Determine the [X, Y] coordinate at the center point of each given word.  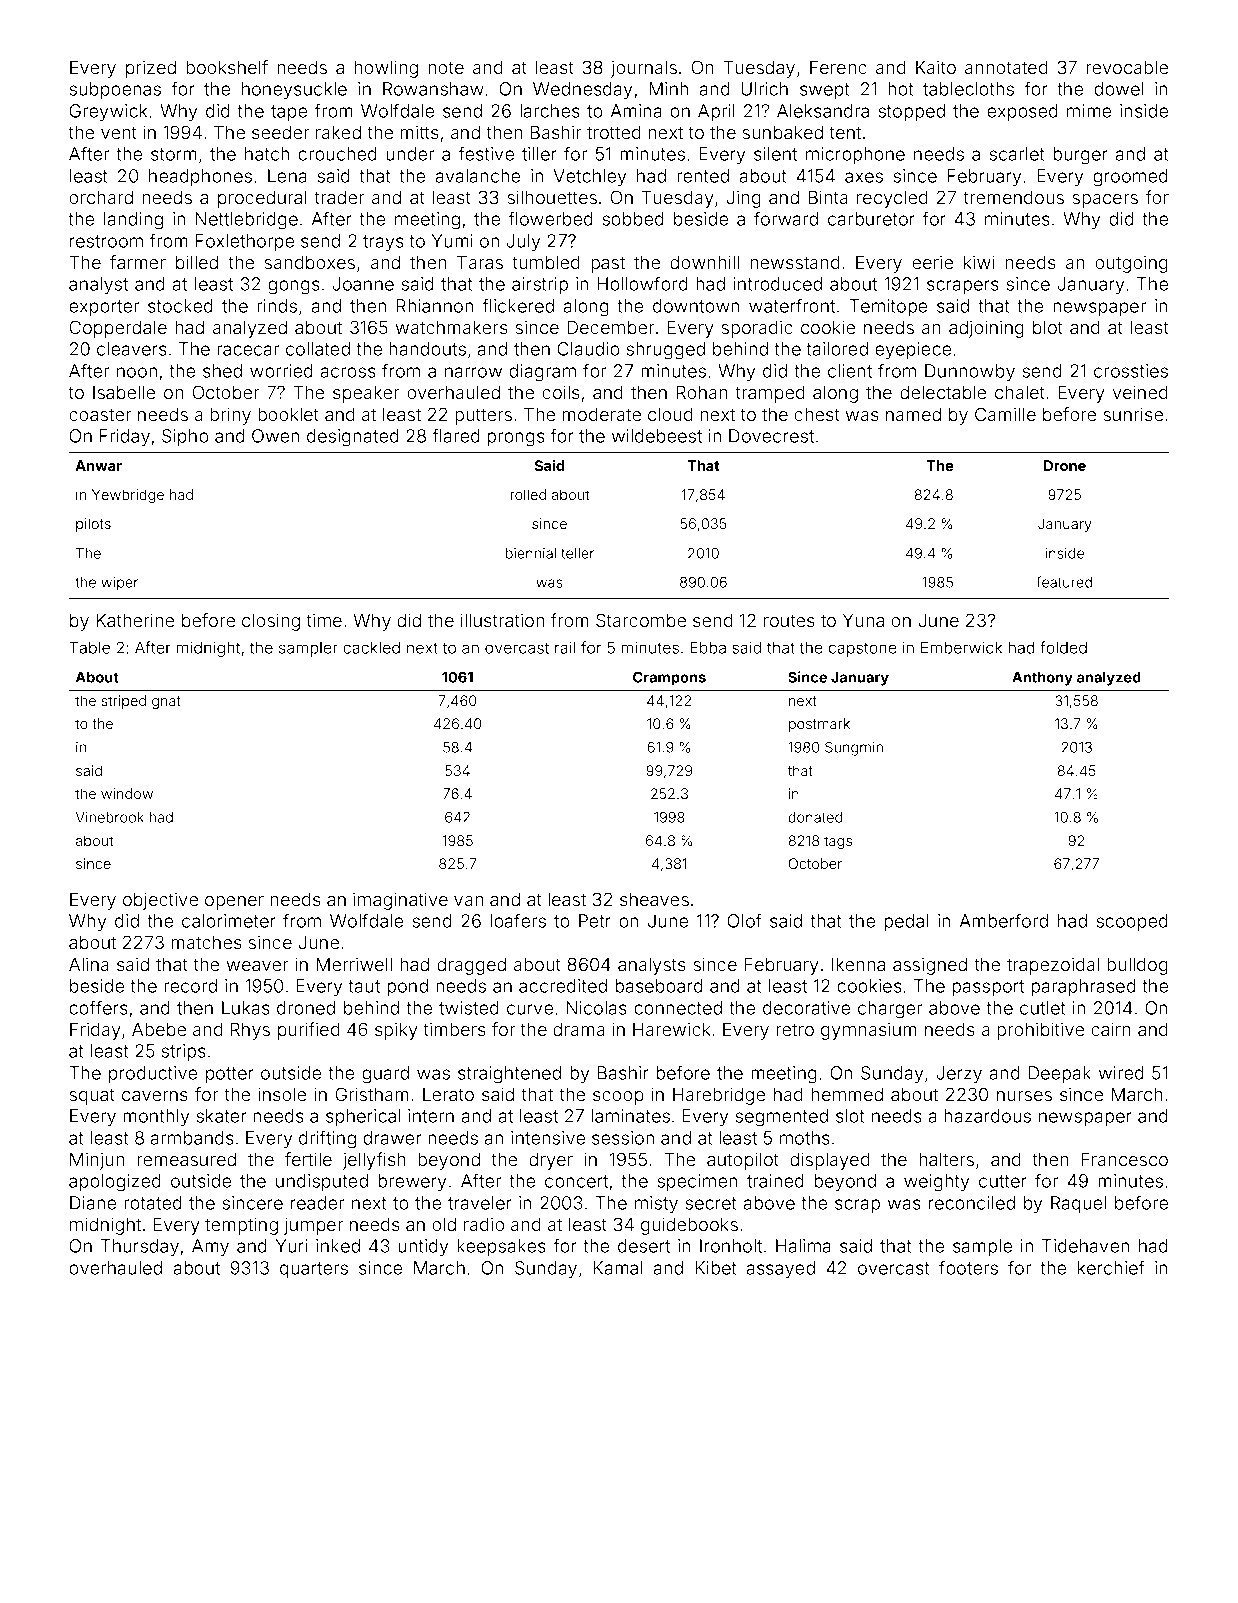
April [716, 112]
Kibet [716, 1268]
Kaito [936, 67]
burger [1080, 156]
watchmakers [452, 327]
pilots [93, 525]
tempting [241, 1226]
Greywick [108, 113]
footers [968, 1267]
